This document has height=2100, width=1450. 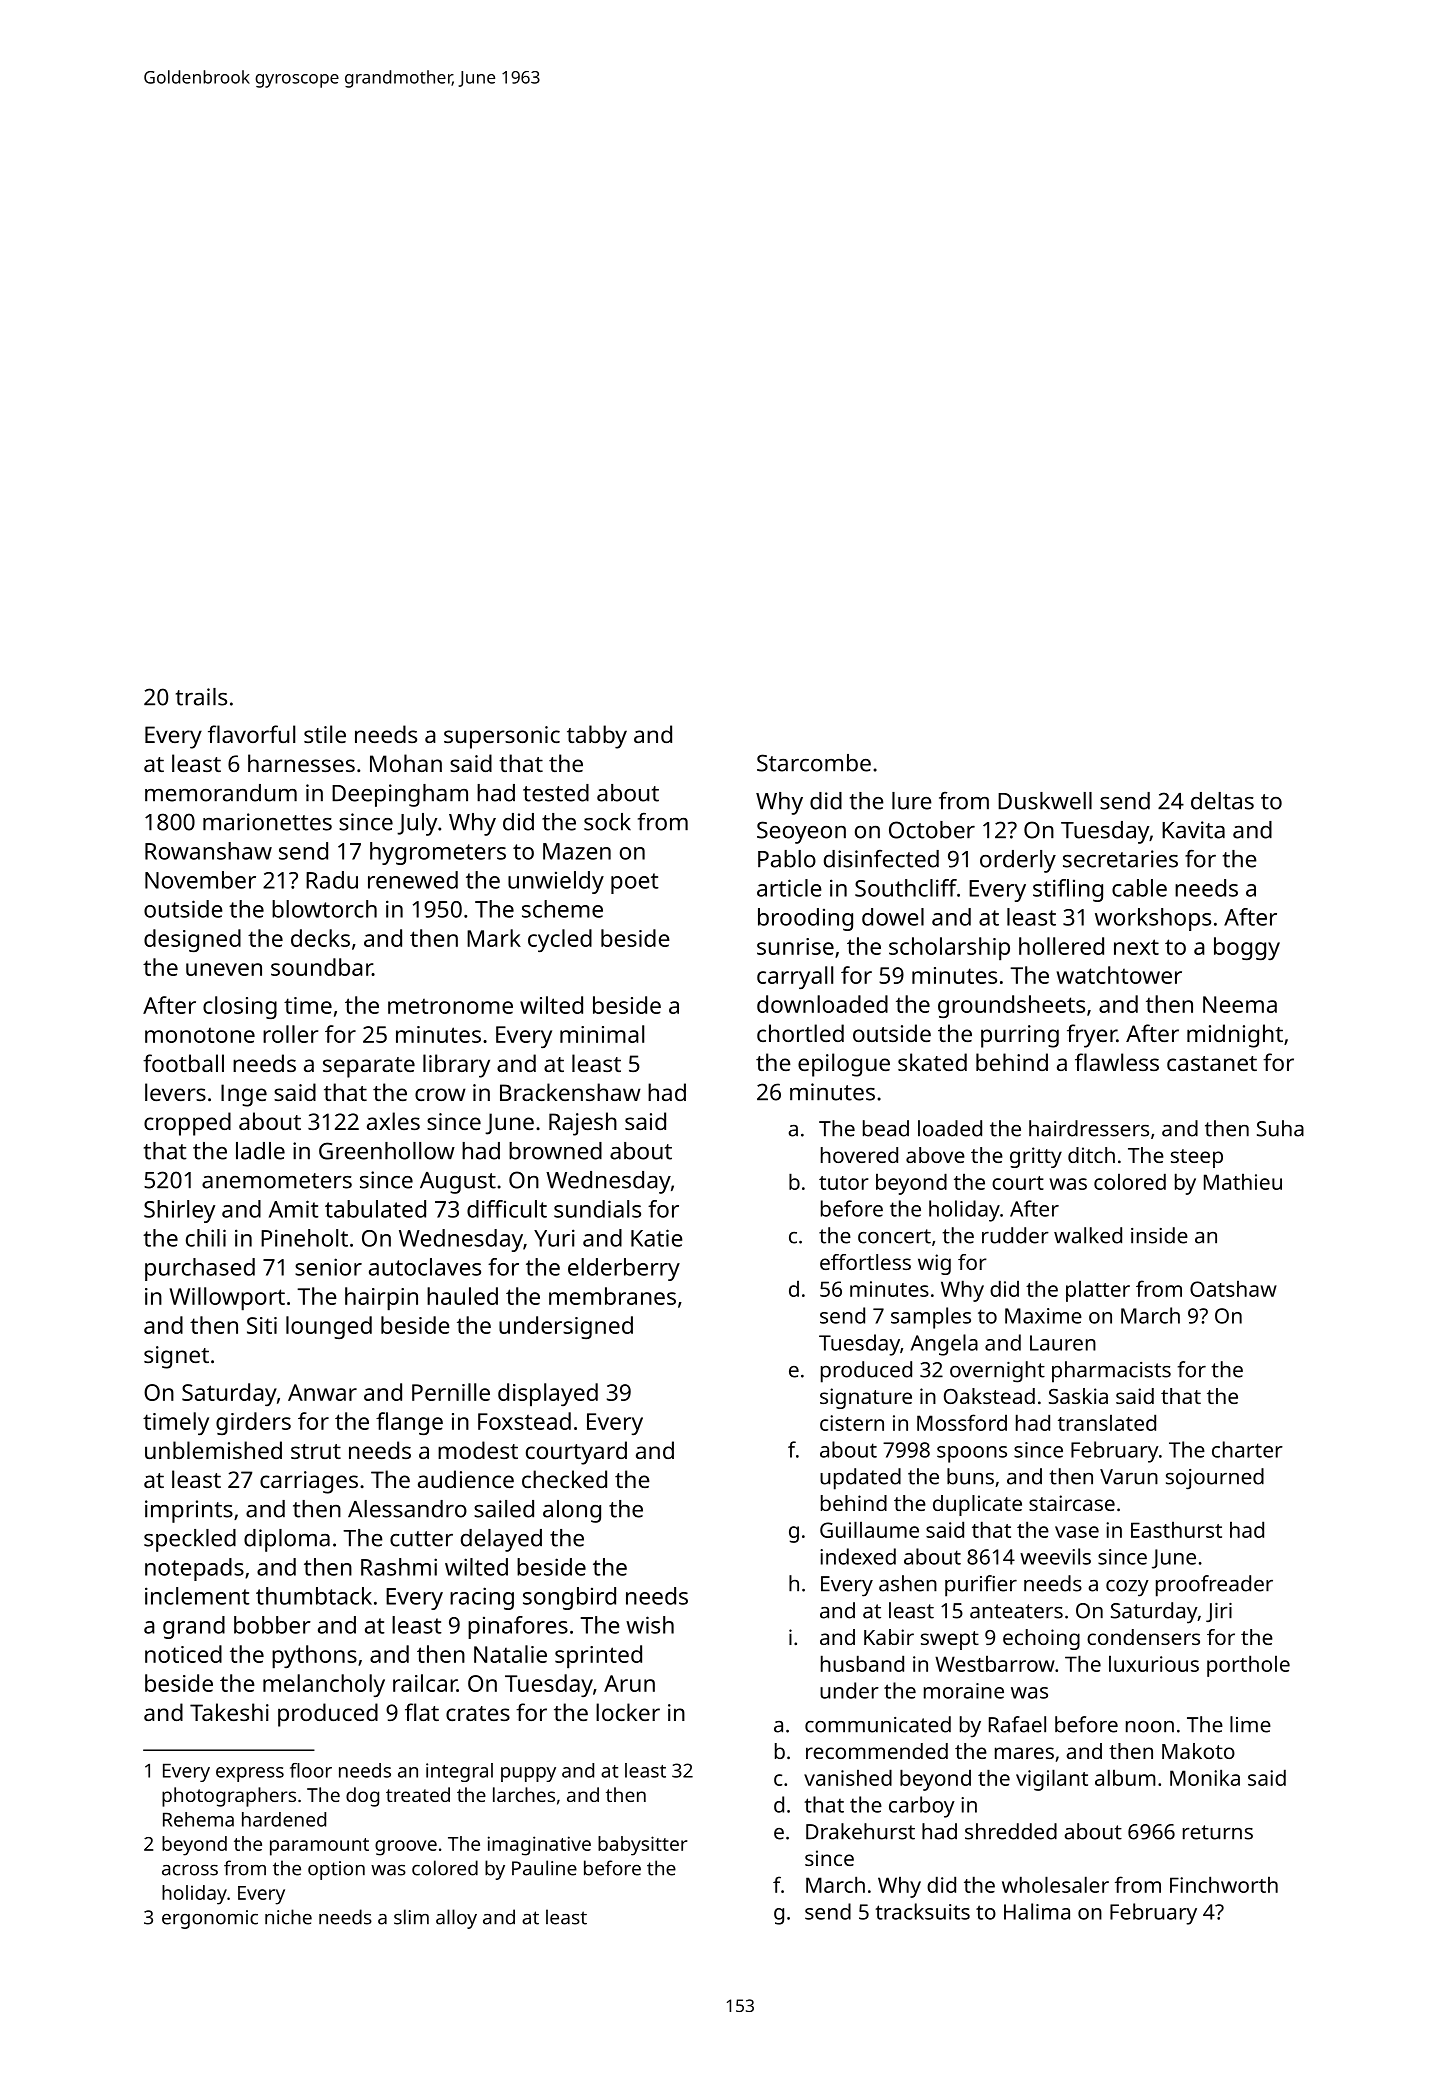 I want to click on Rowanshaw, so click(x=208, y=851).
